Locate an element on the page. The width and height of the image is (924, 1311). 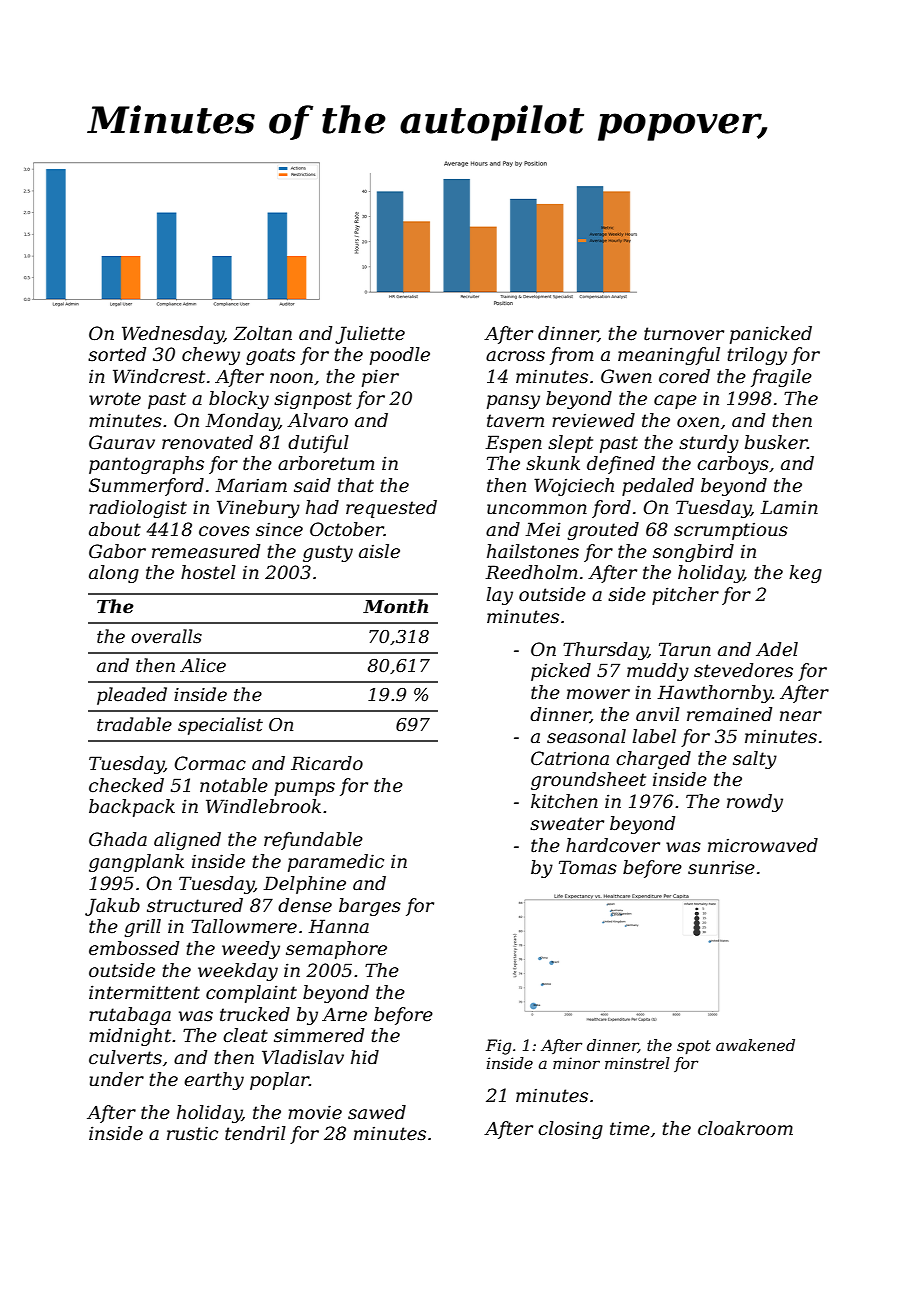
carboys is located at coordinates (733, 465).
